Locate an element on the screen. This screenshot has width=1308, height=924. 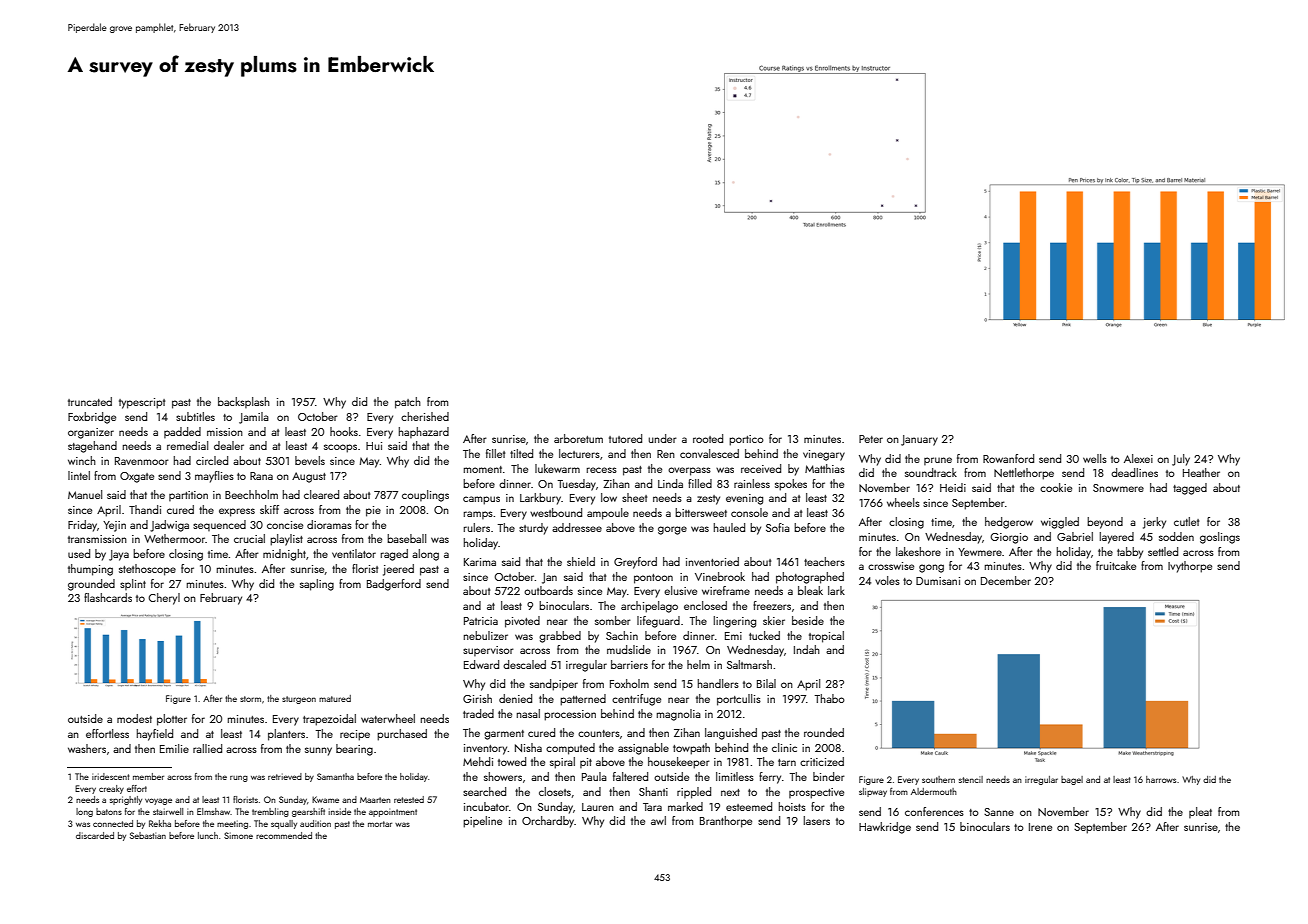
Thabo is located at coordinates (830, 698).
